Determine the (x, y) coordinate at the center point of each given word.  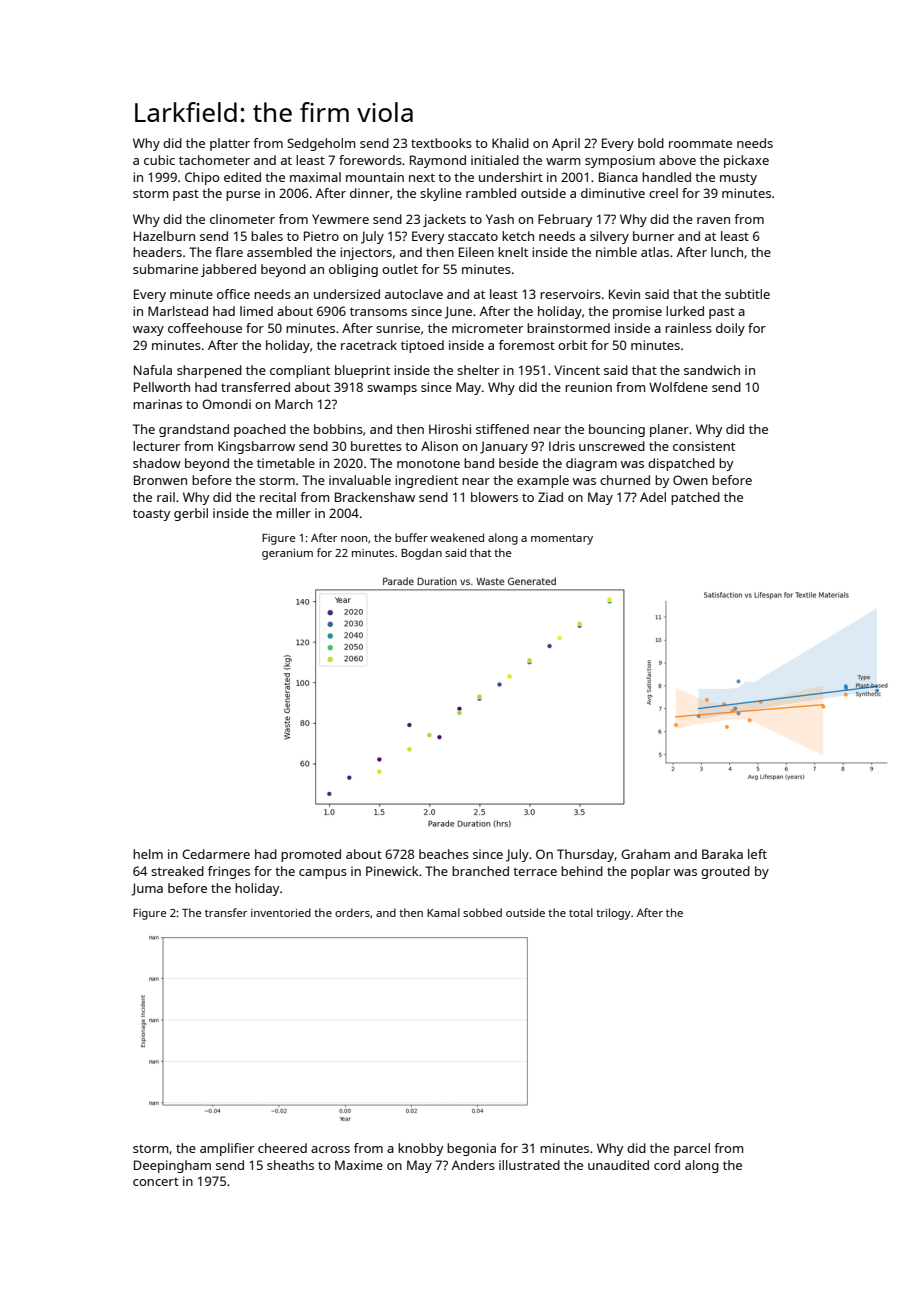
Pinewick (392, 871)
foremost (527, 345)
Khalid (510, 143)
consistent (704, 446)
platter (230, 144)
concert (156, 1182)
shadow (157, 463)
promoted (311, 855)
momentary (562, 540)
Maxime (359, 1165)
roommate (700, 143)
